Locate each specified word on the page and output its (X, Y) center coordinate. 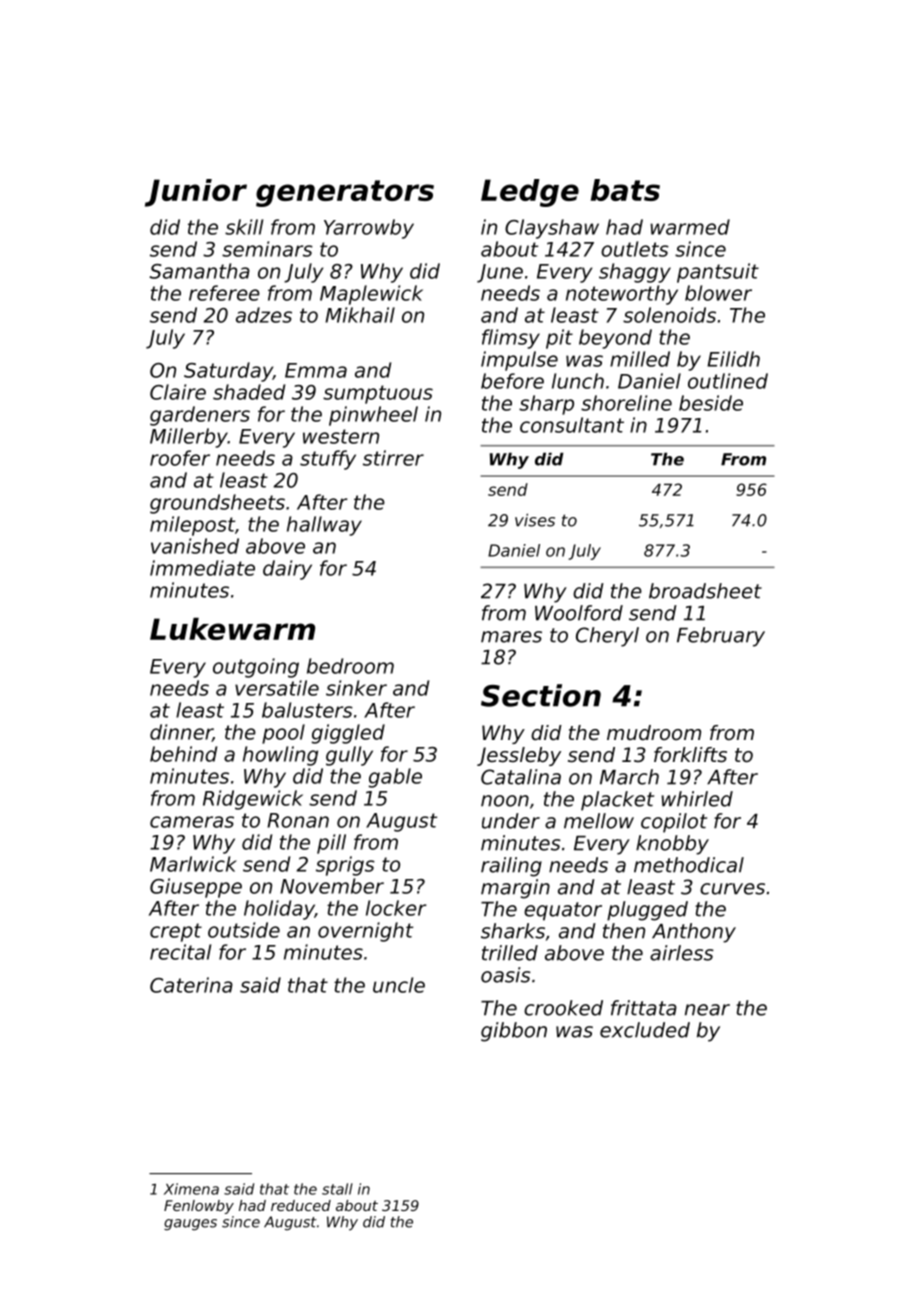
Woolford (579, 613)
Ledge (530, 193)
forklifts (690, 755)
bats (625, 190)
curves (732, 889)
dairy (287, 570)
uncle (399, 985)
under (511, 821)
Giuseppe (196, 888)
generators (345, 193)
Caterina (191, 985)
